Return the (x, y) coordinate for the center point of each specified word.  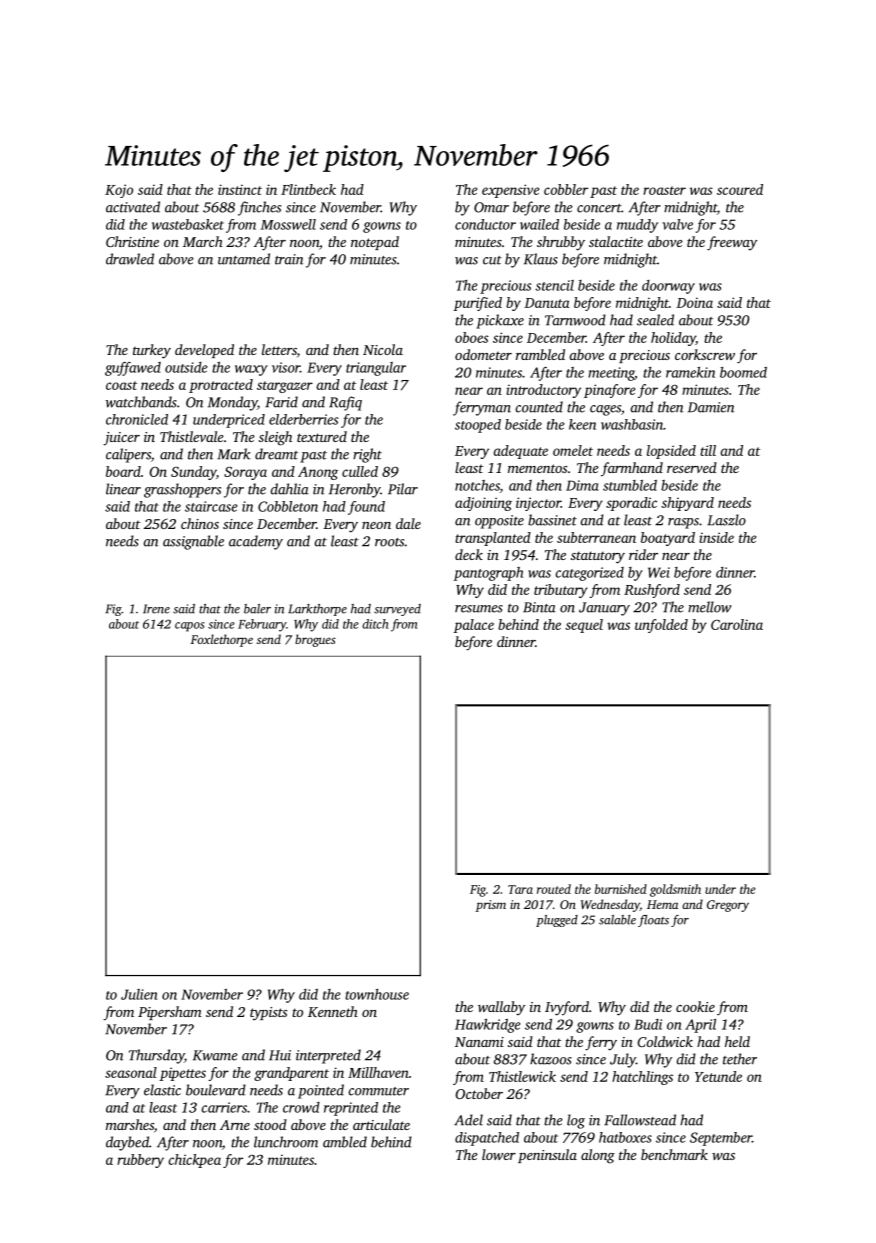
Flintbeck (308, 189)
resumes (479, 609)
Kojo (119, 191)
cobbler (566, 189)
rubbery (140, 1161)
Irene (156, 609)
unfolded (661, 626)
